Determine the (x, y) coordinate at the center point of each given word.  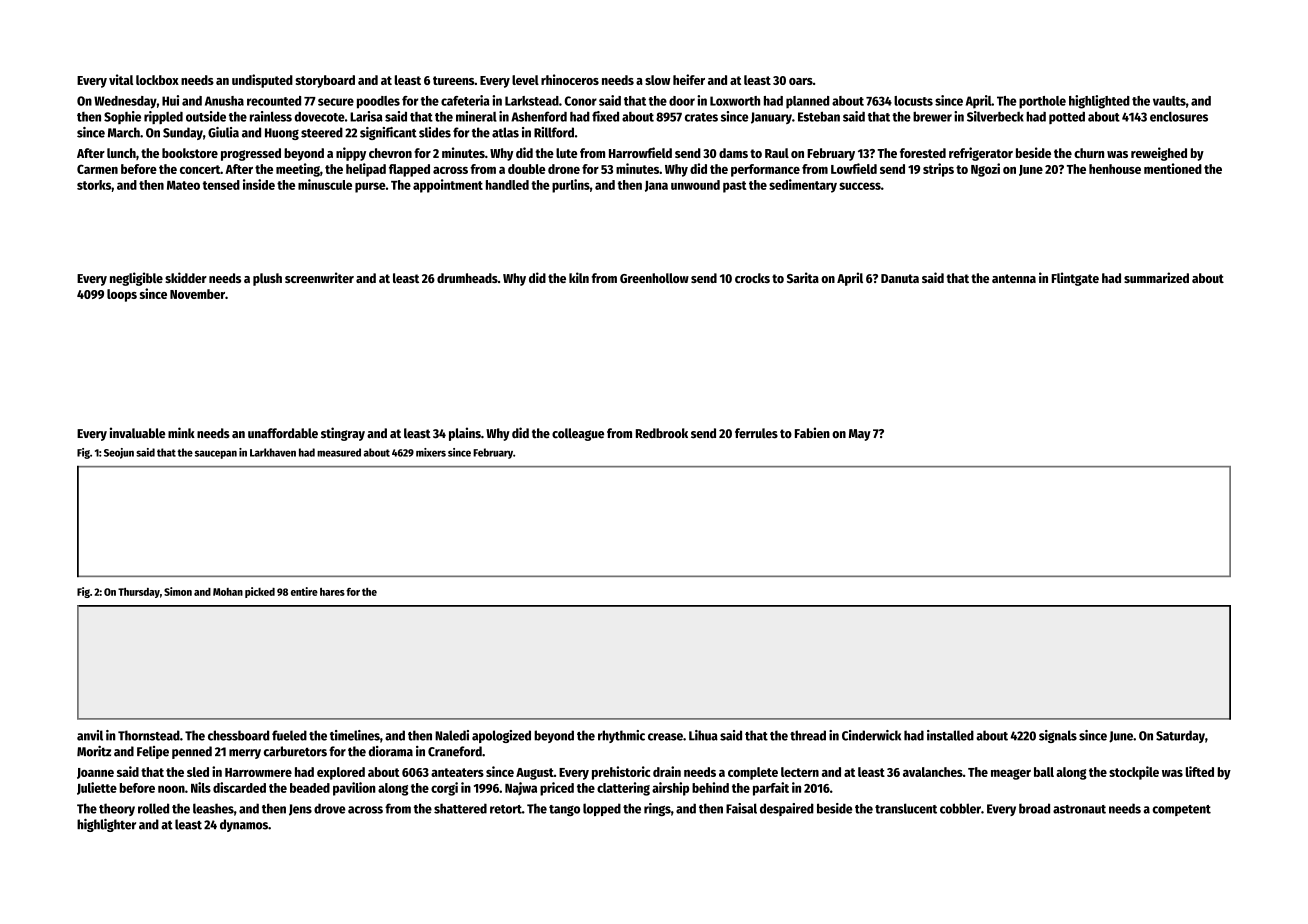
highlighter (106, 825)
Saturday (1180, 736)
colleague (578, 434)
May (860, 435)
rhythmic (621, 736)
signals (1058, 736)
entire (304, 591)
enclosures (1179, 117)
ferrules (756, 433)
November (197, 294)
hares (332, 592)
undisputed (262, 81)
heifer (689, 79)
